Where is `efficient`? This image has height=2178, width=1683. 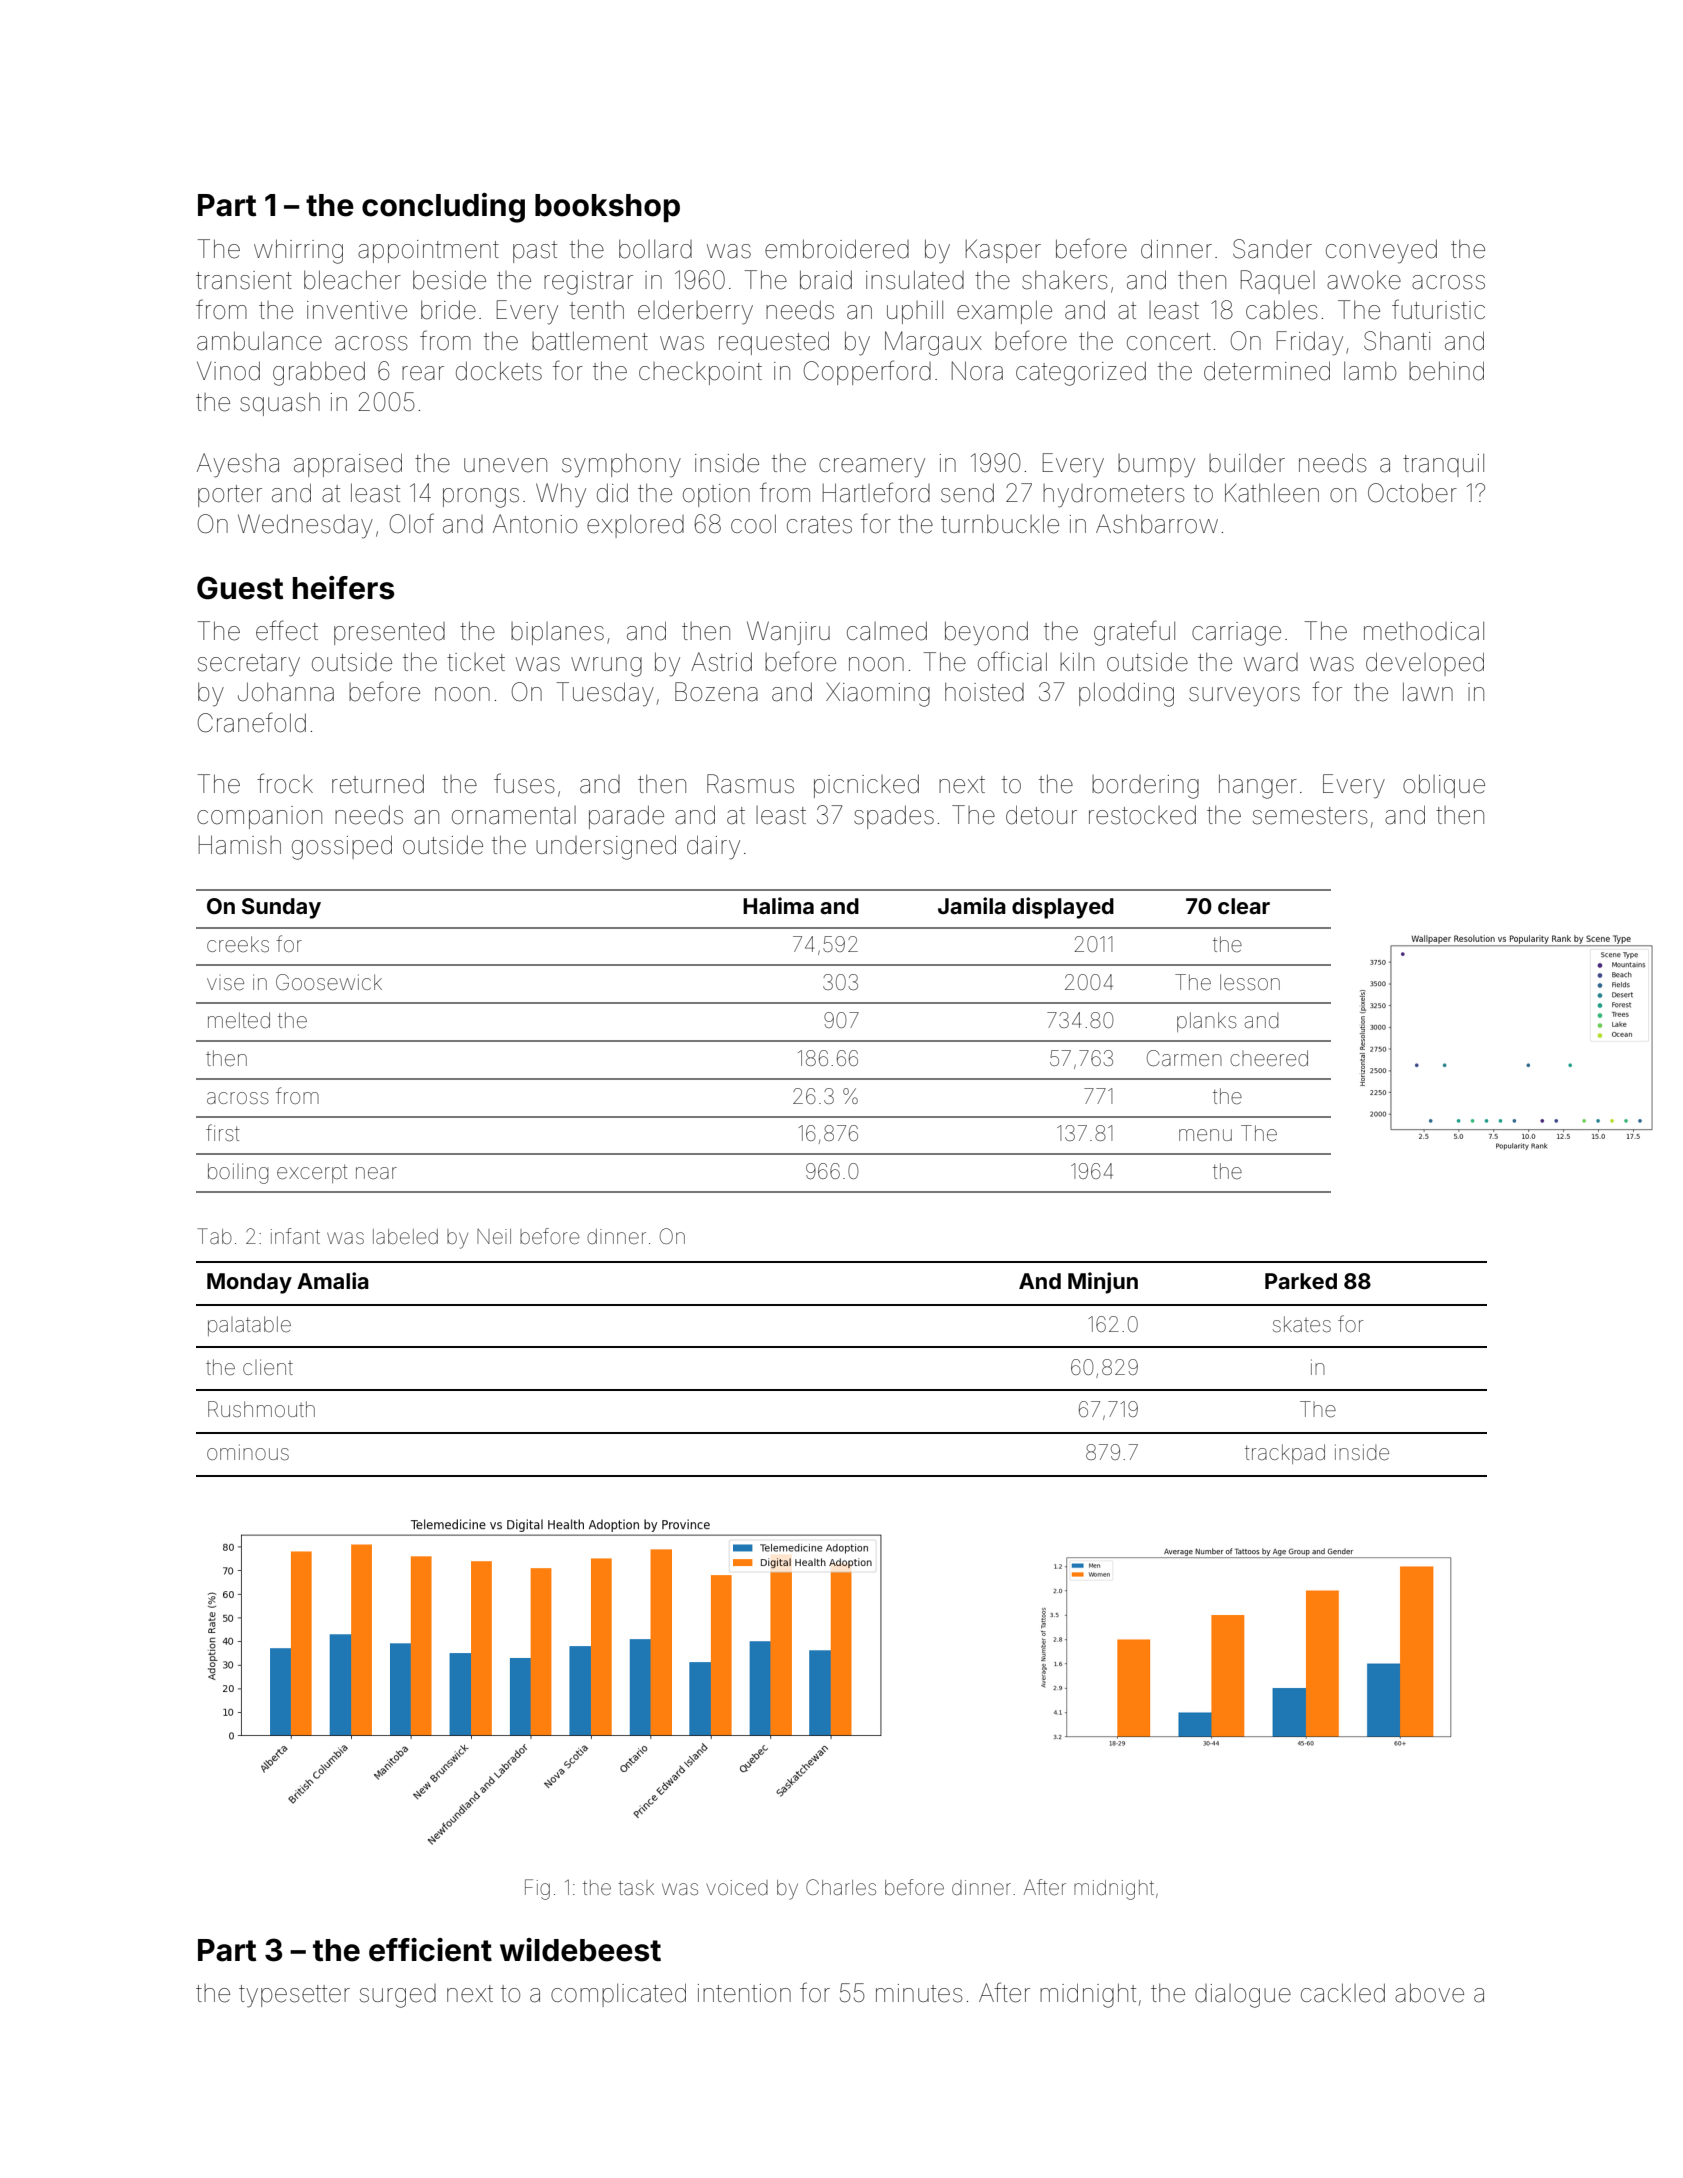 efficient is located at coordinates (430, 1950).
